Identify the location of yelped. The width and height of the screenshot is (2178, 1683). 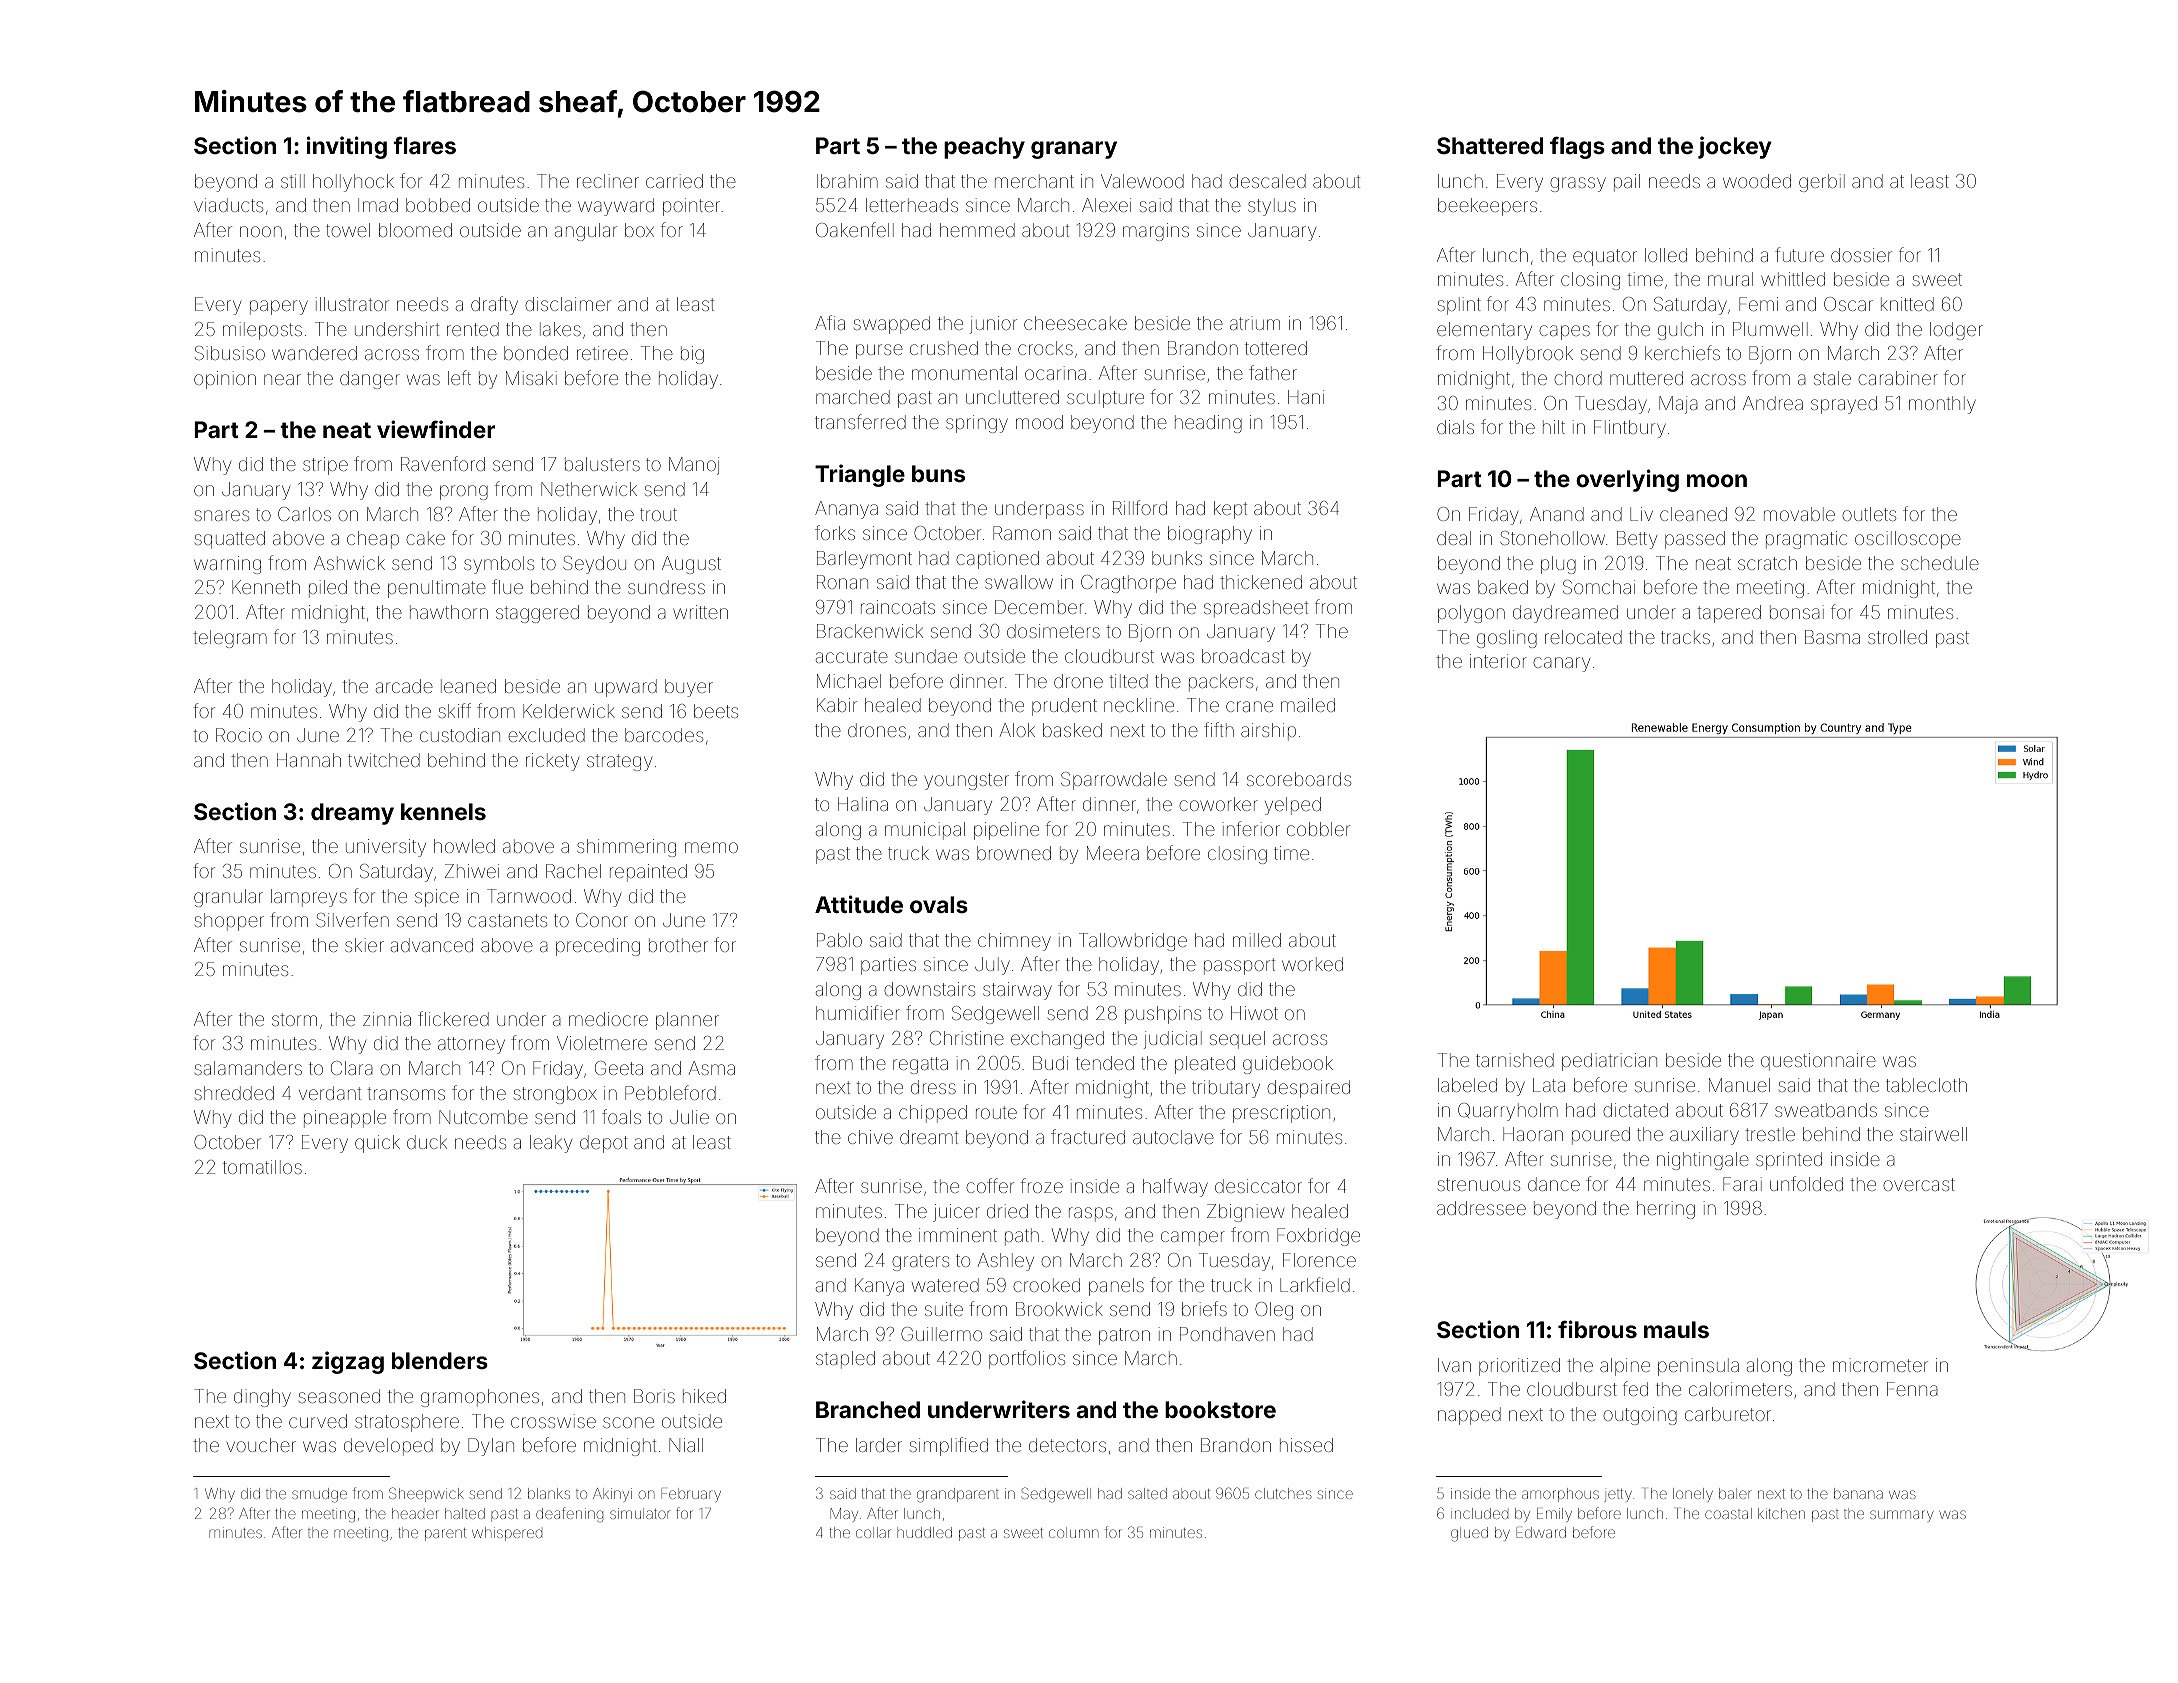
(1293, 806).
